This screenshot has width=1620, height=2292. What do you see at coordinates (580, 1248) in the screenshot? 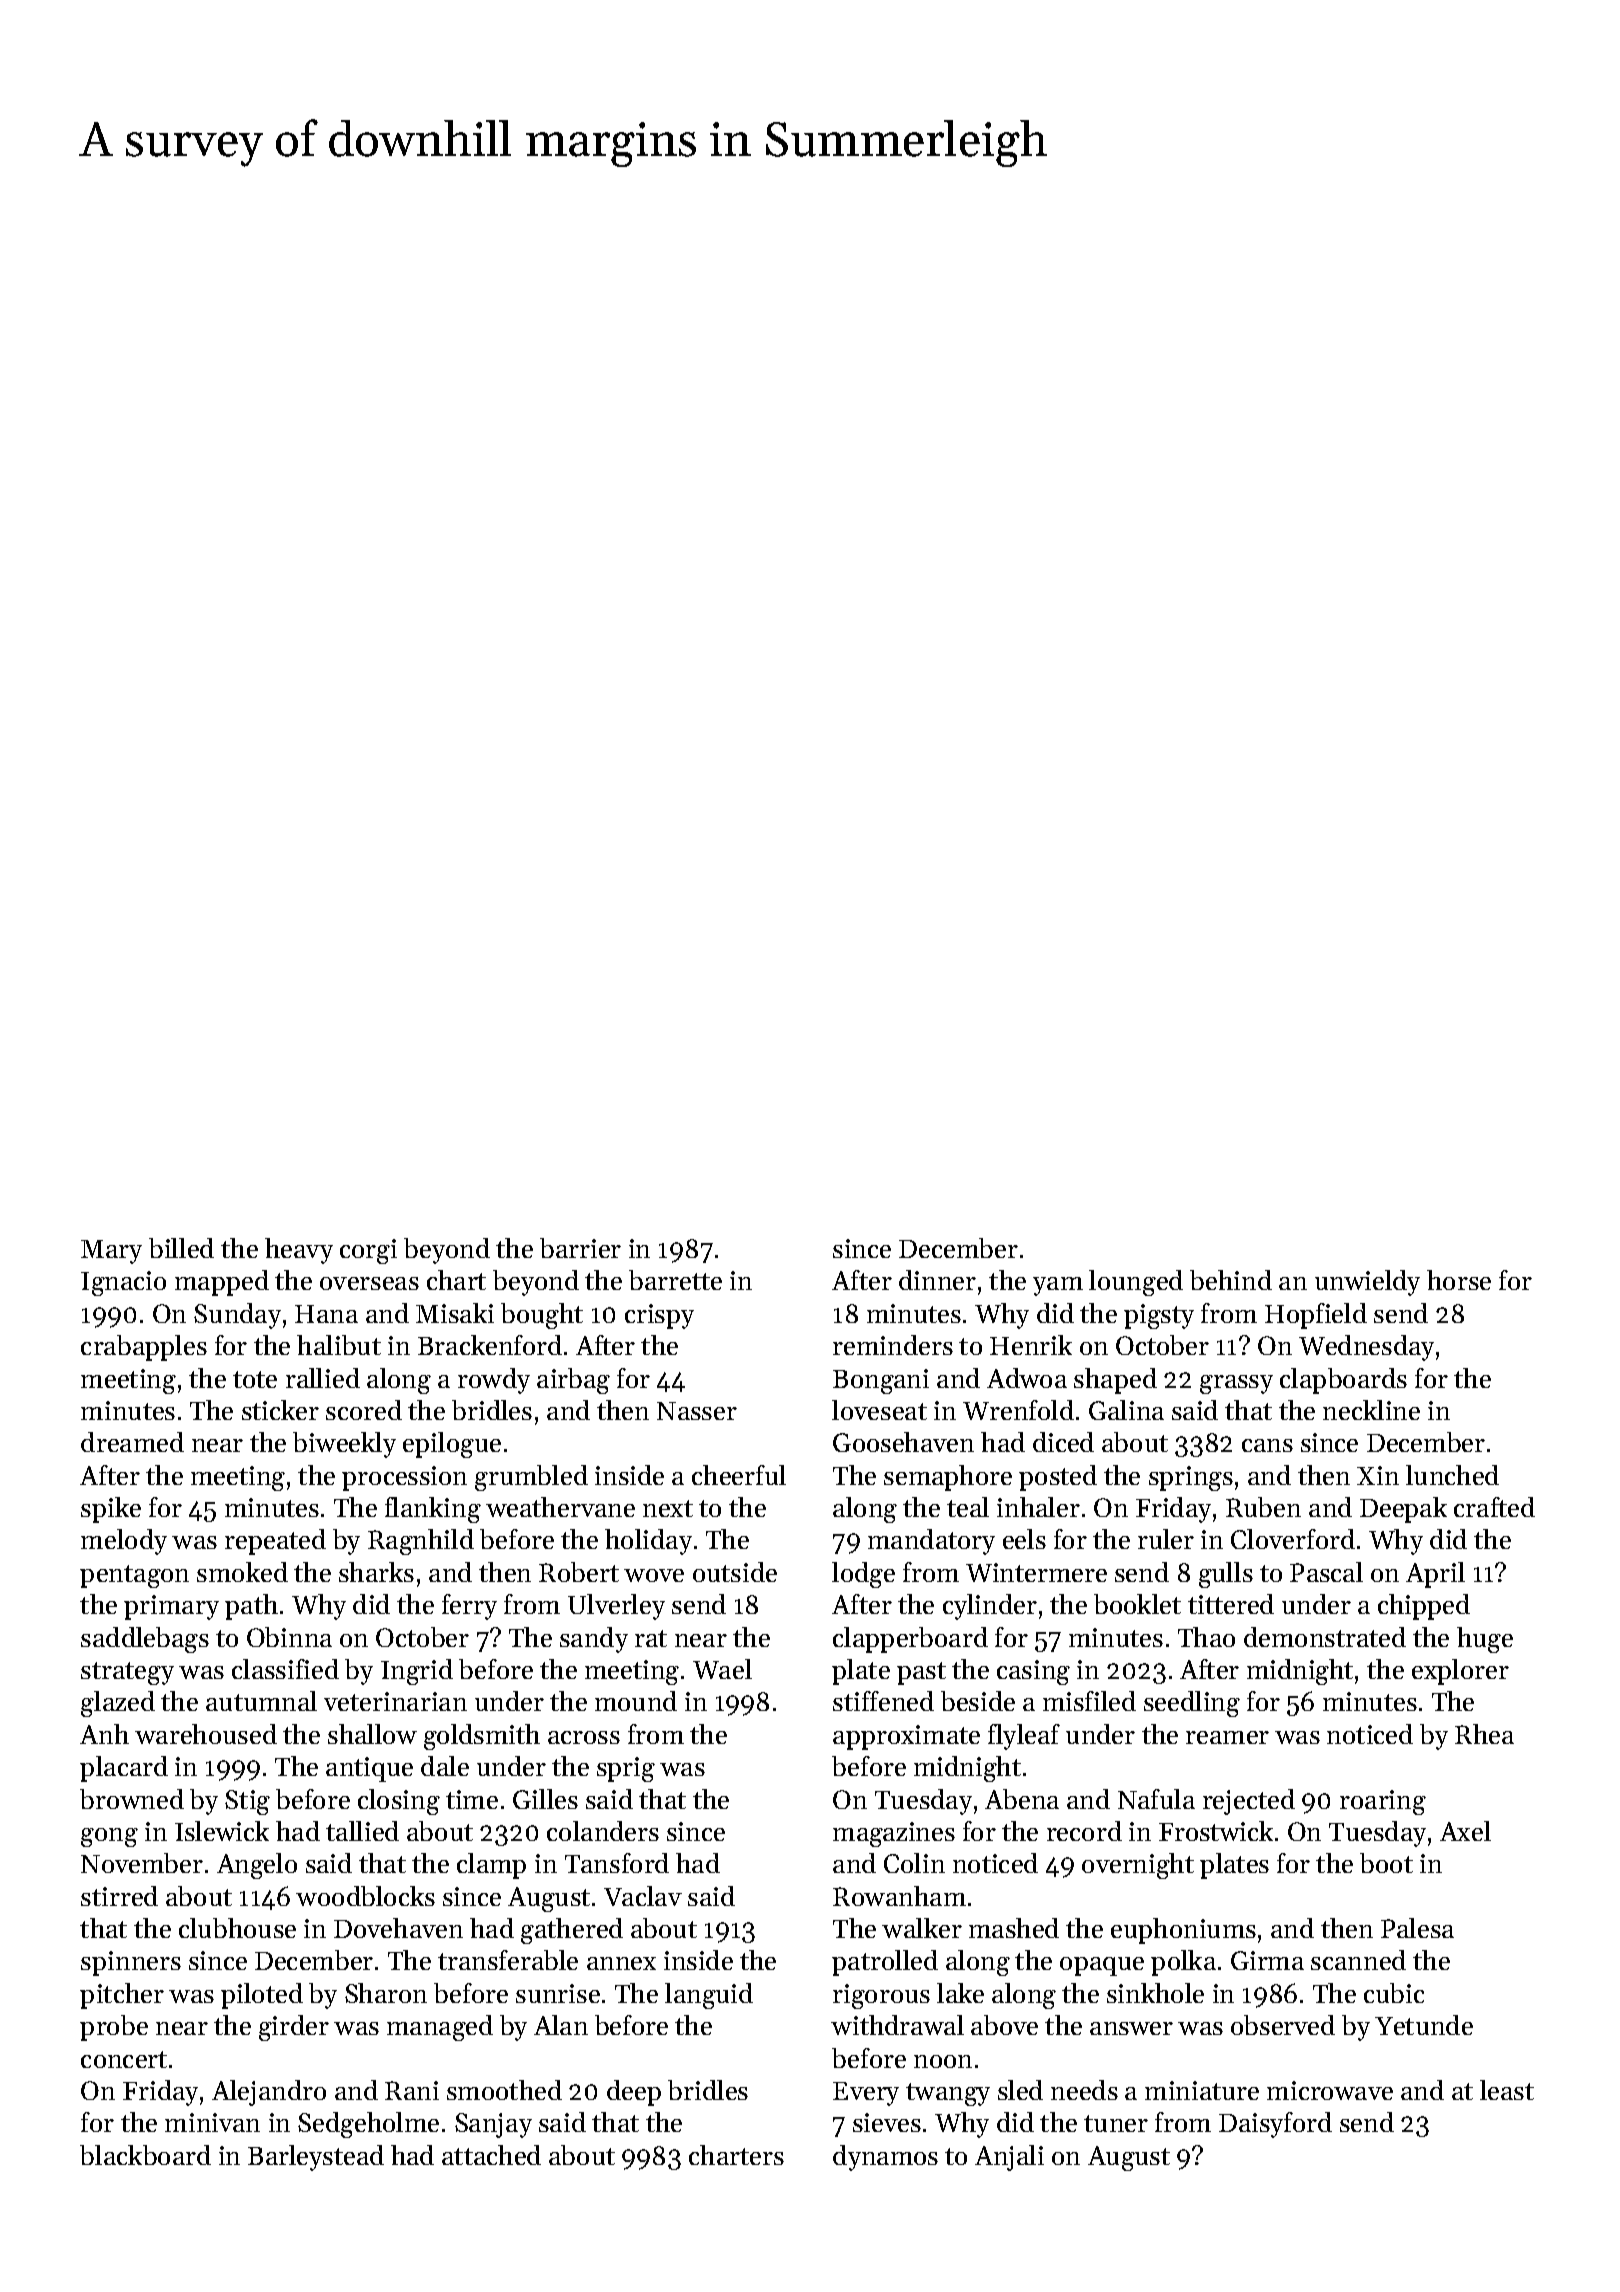
I see `barrier` at bounding box center [580, 1248].
